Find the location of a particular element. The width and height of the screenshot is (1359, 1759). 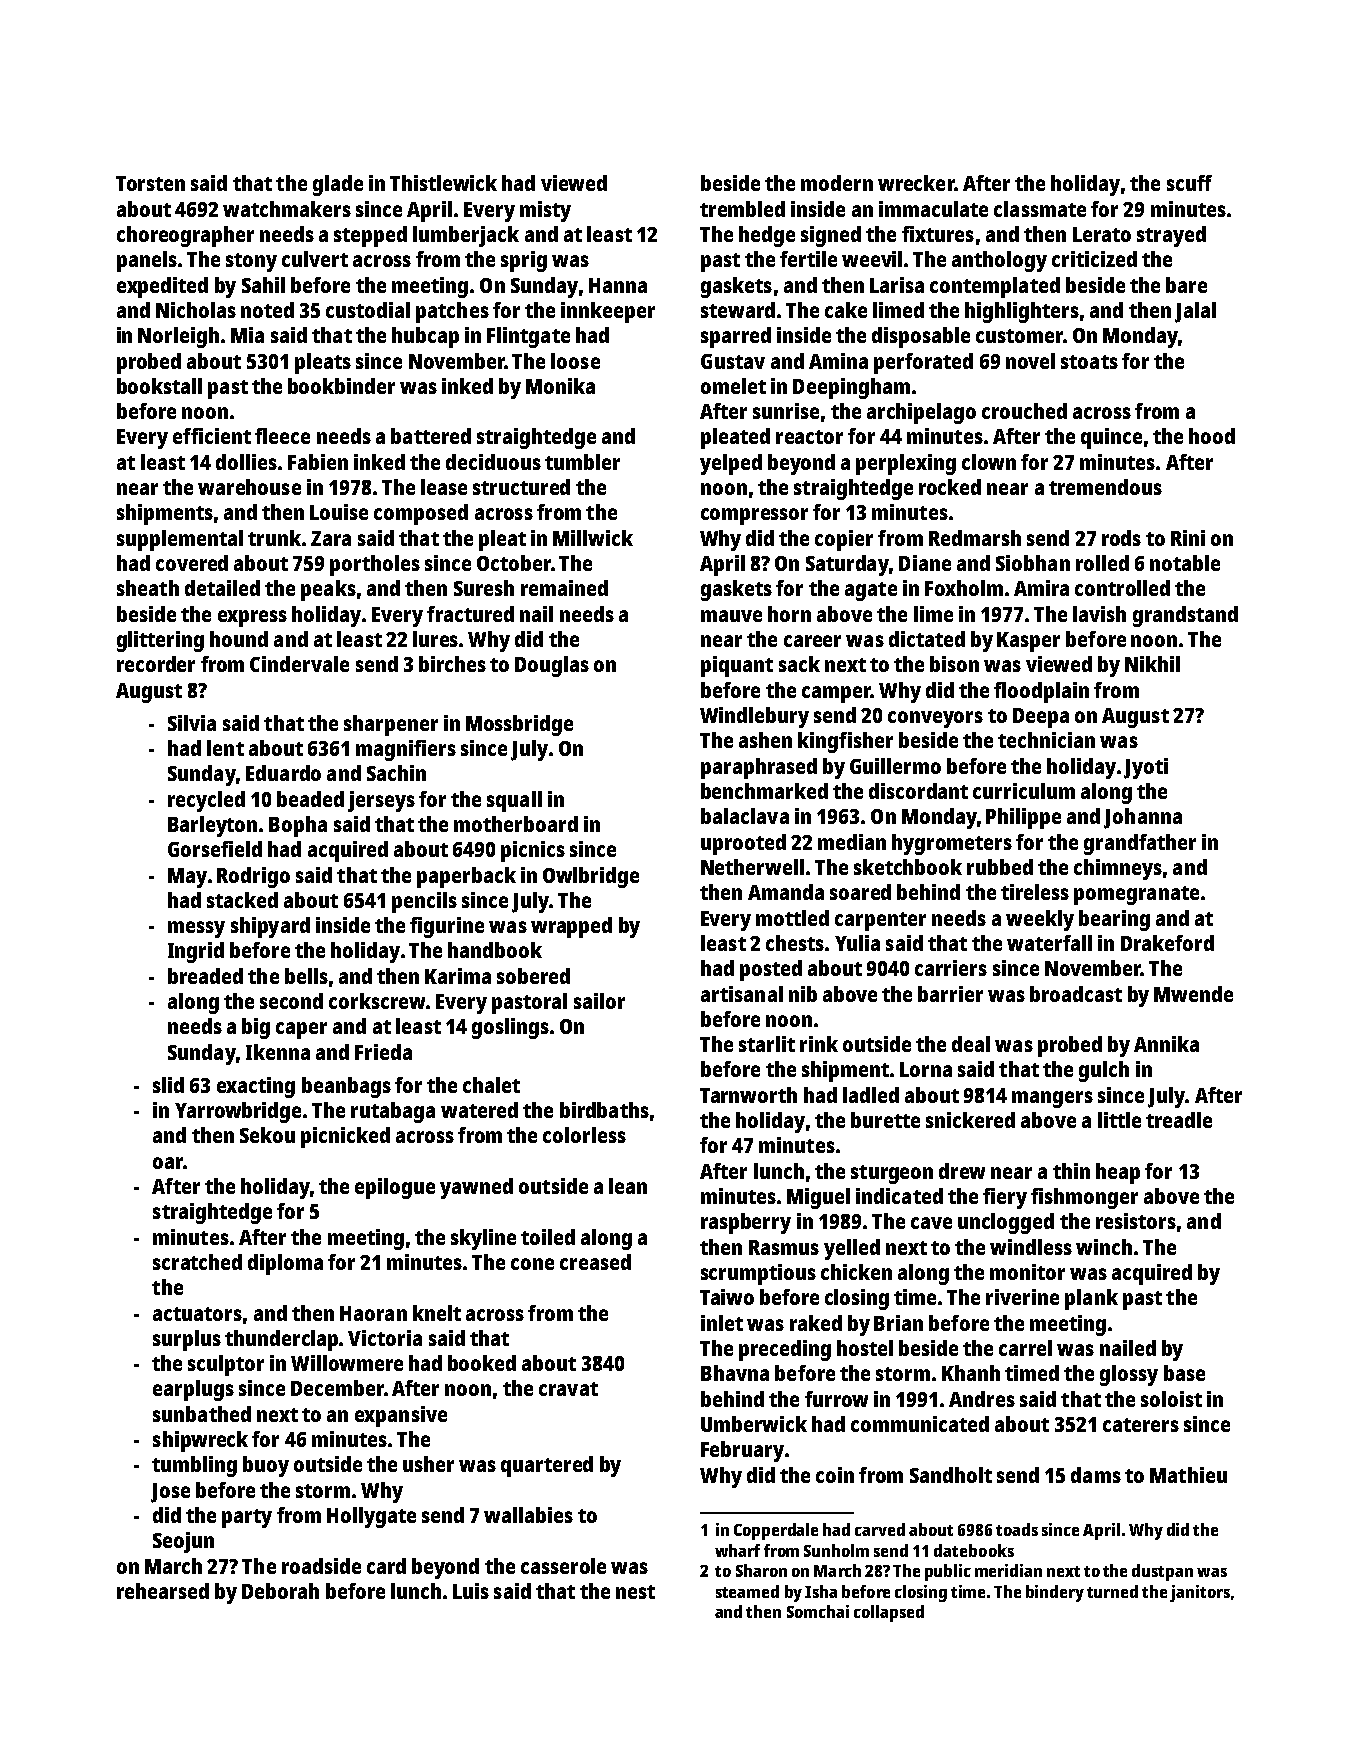

Mia is located at coordinates (247, 335).
